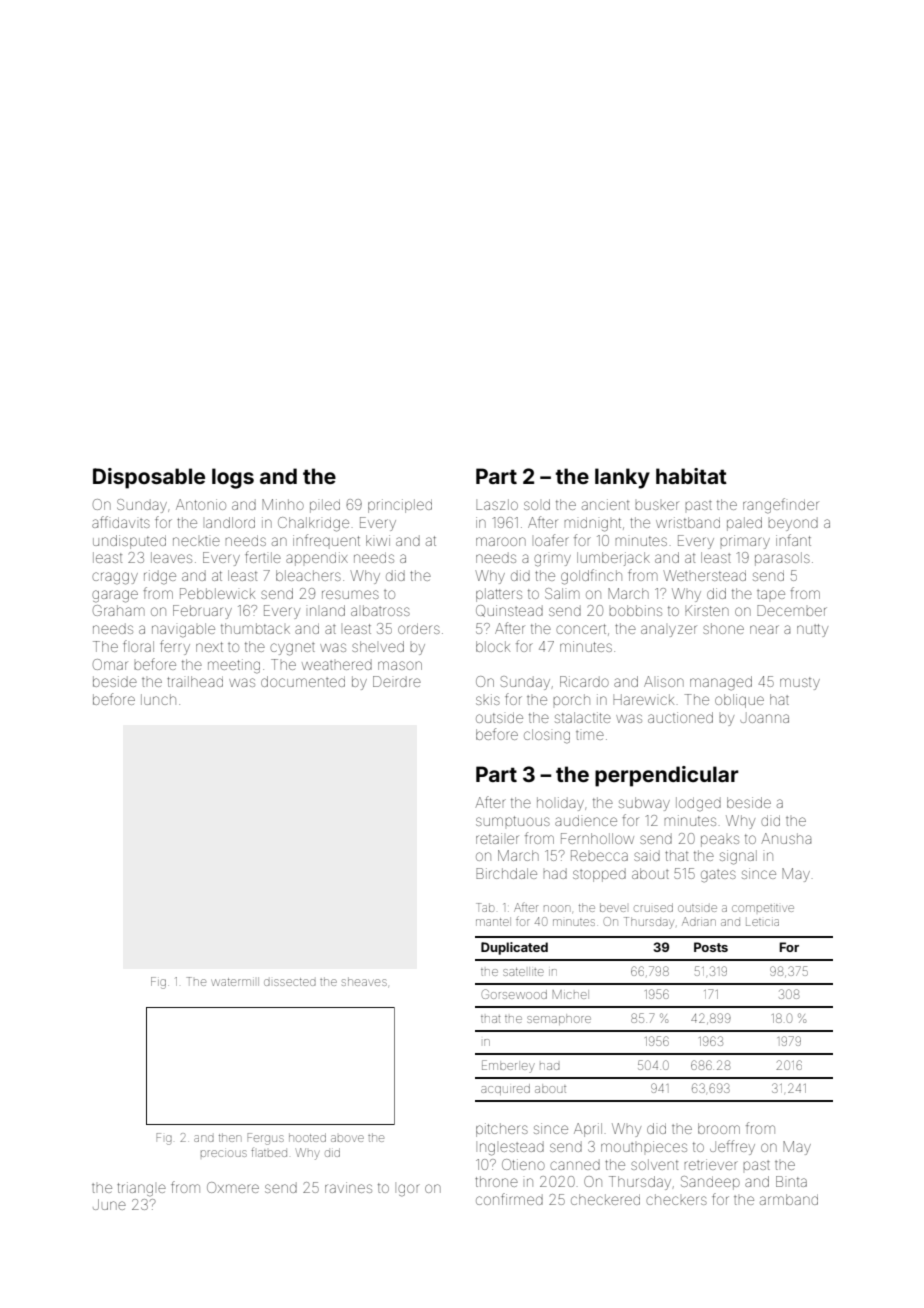 The image size is (924, 1308). What do you see at coordinates (711, 947) in the screenshot?
I see `Posts` at bounding box center [711, 947].
